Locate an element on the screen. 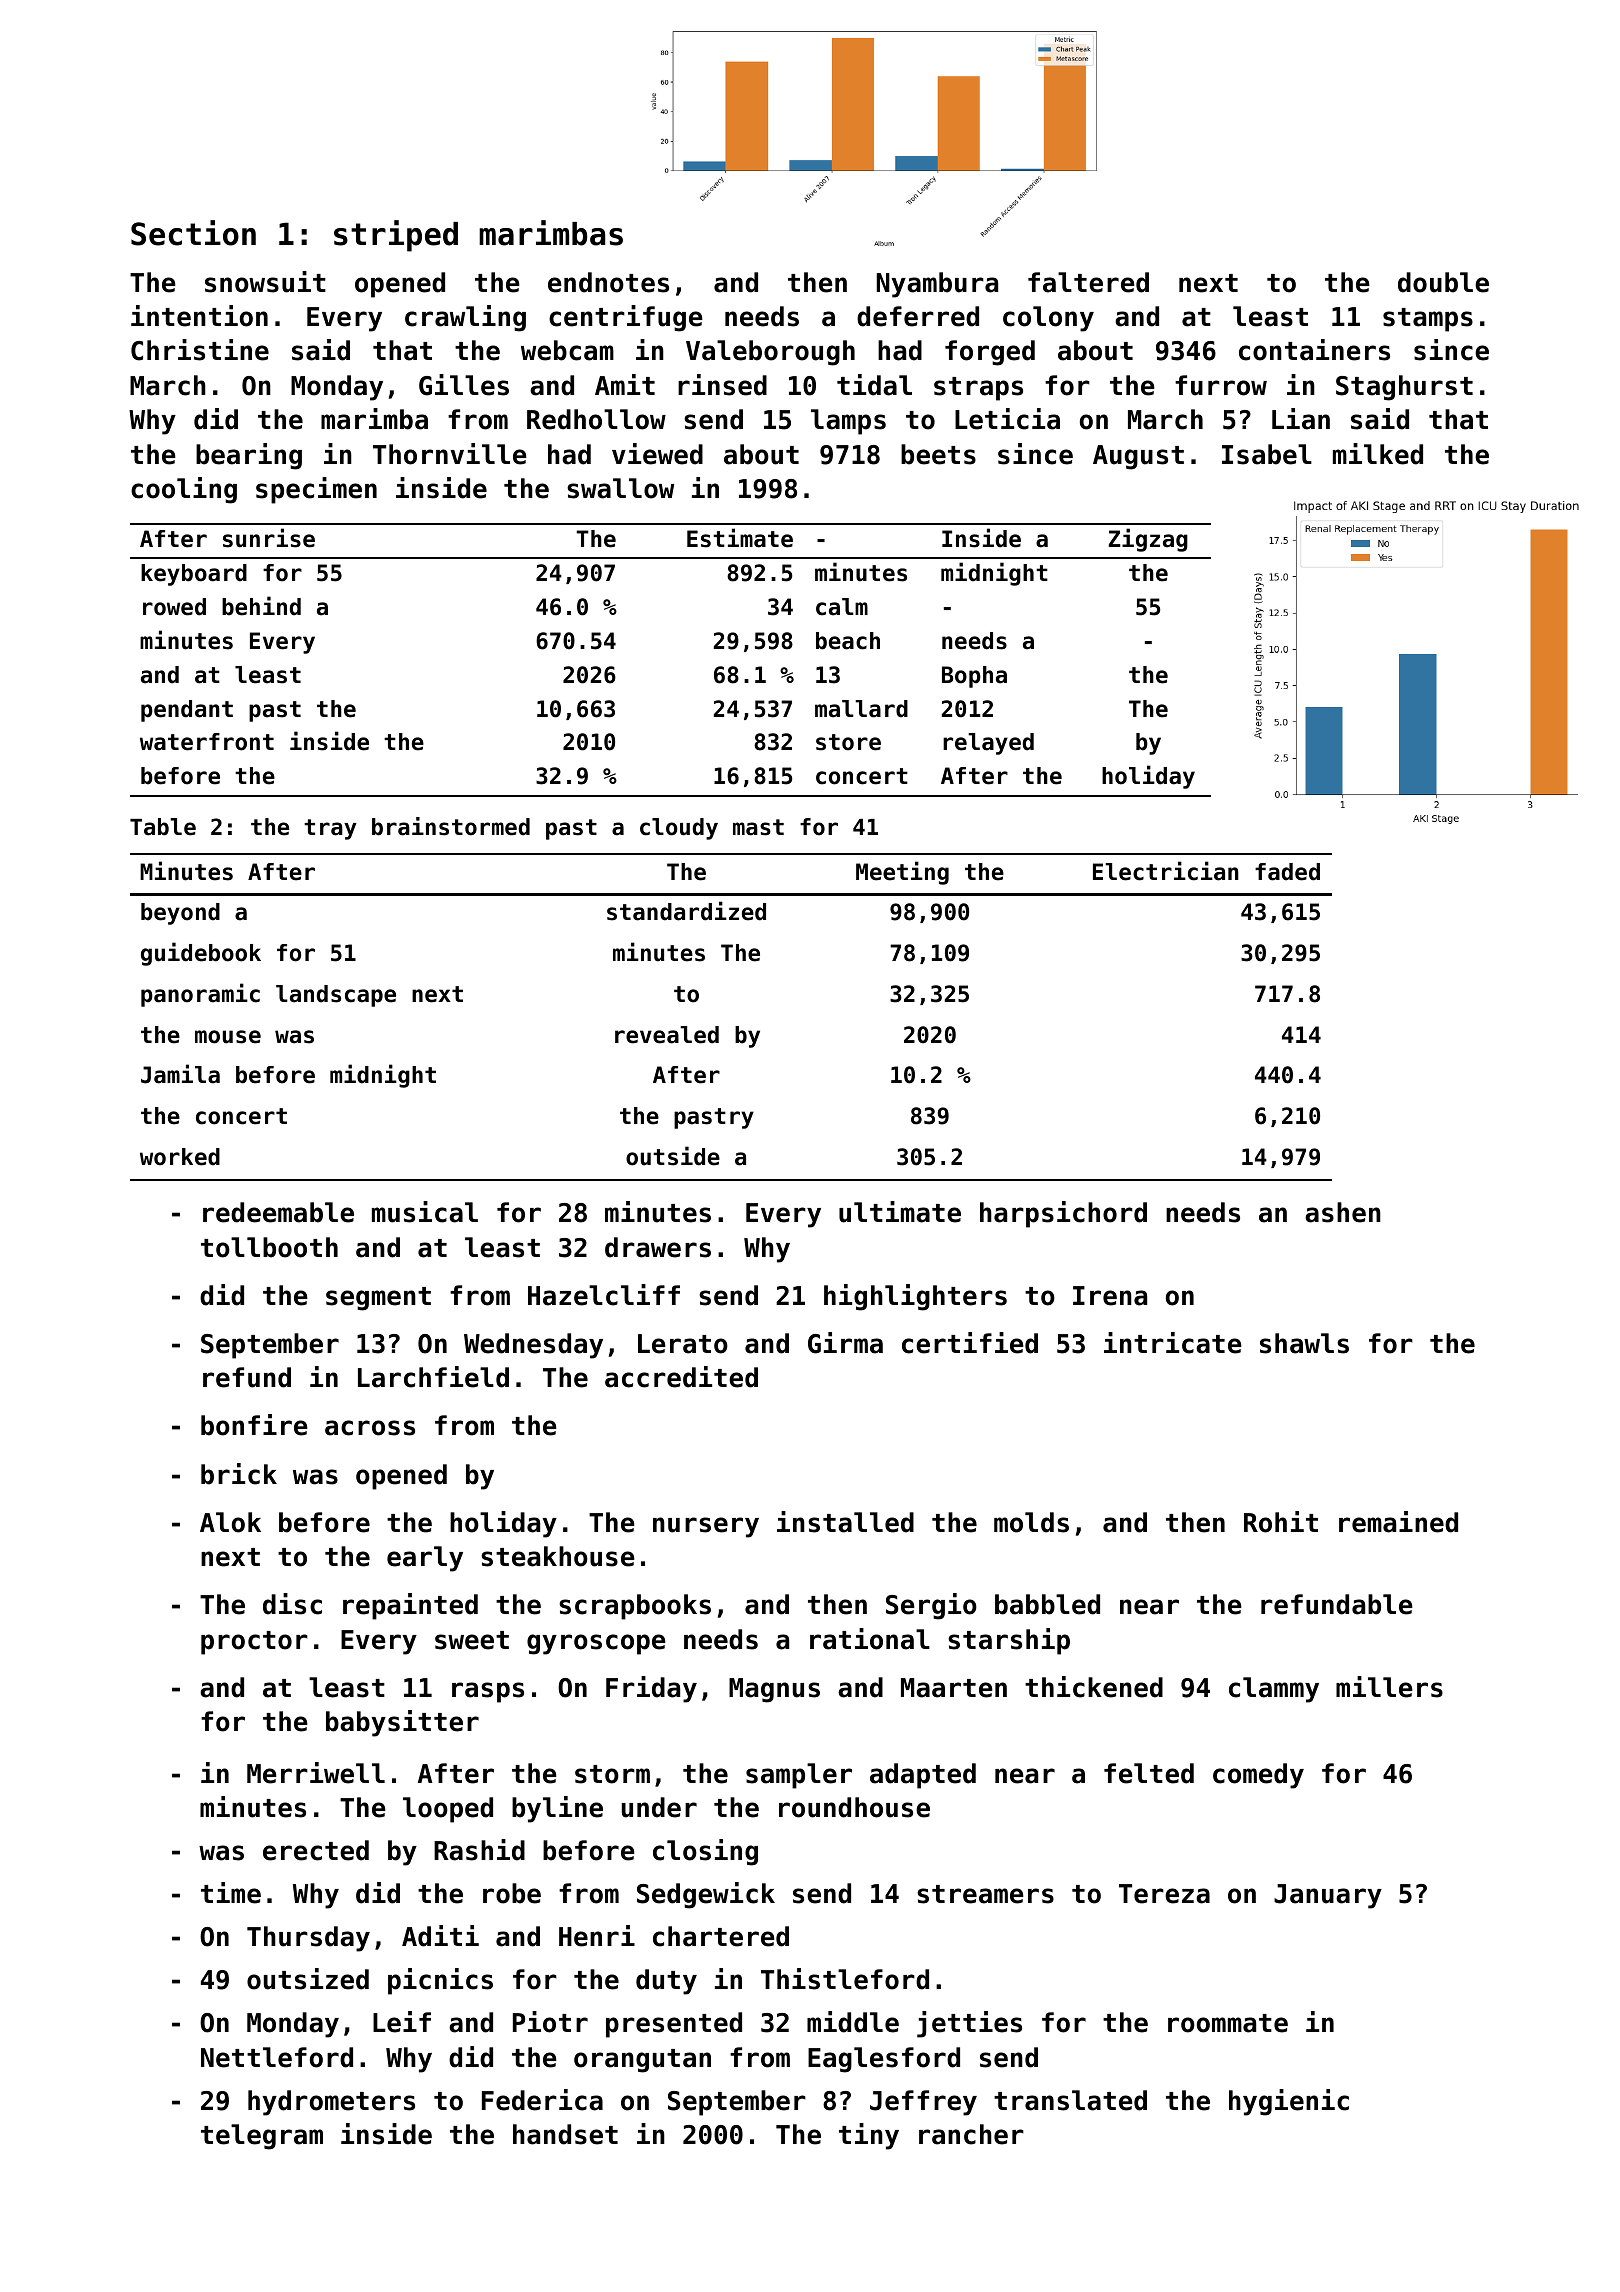 Image resolution: width=1620 pixels, height=2292 pixels. nursery is located at coordinates (706, 1527).
